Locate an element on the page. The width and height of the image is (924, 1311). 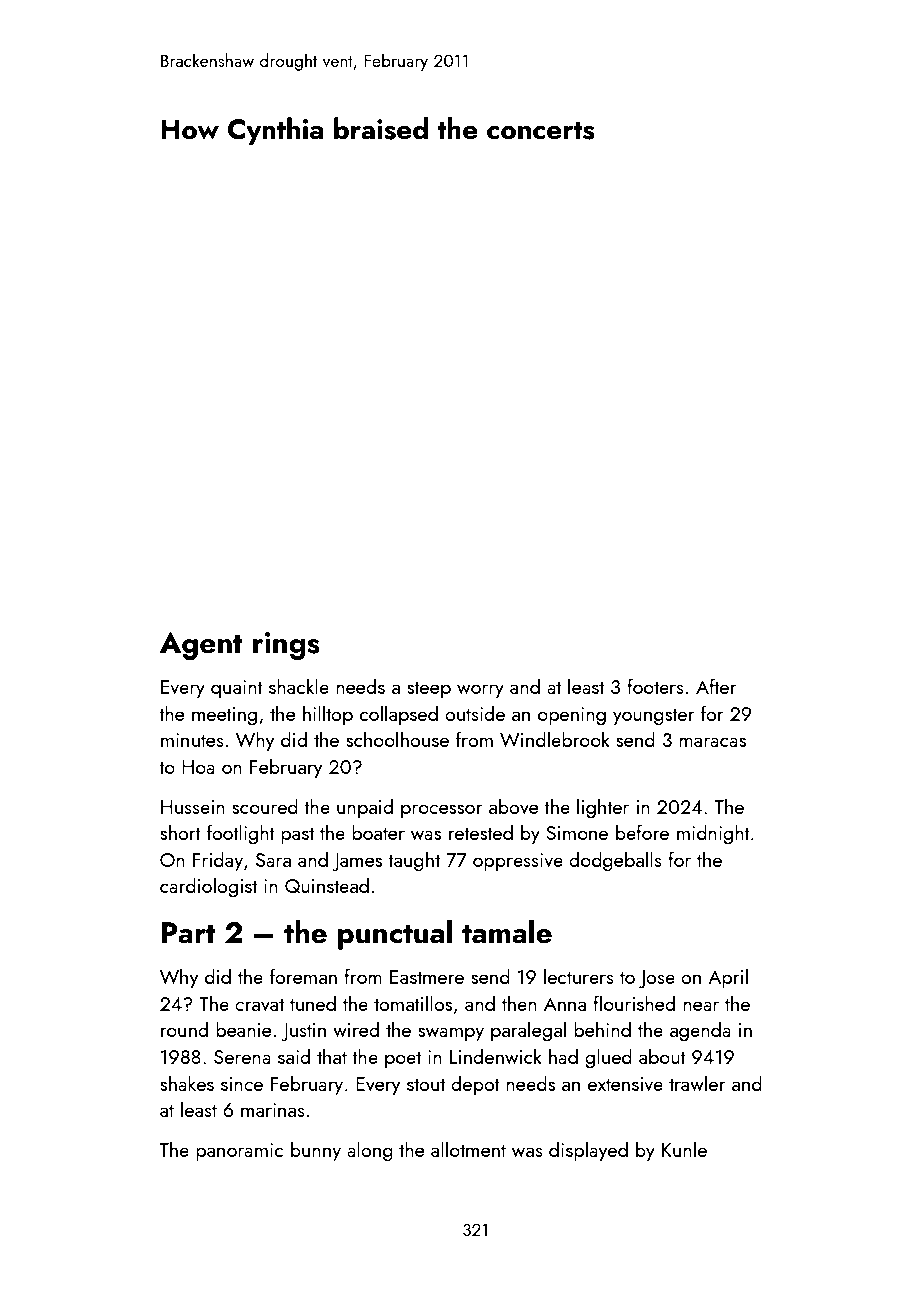
Hoa is located at coordinates (198, 767).
